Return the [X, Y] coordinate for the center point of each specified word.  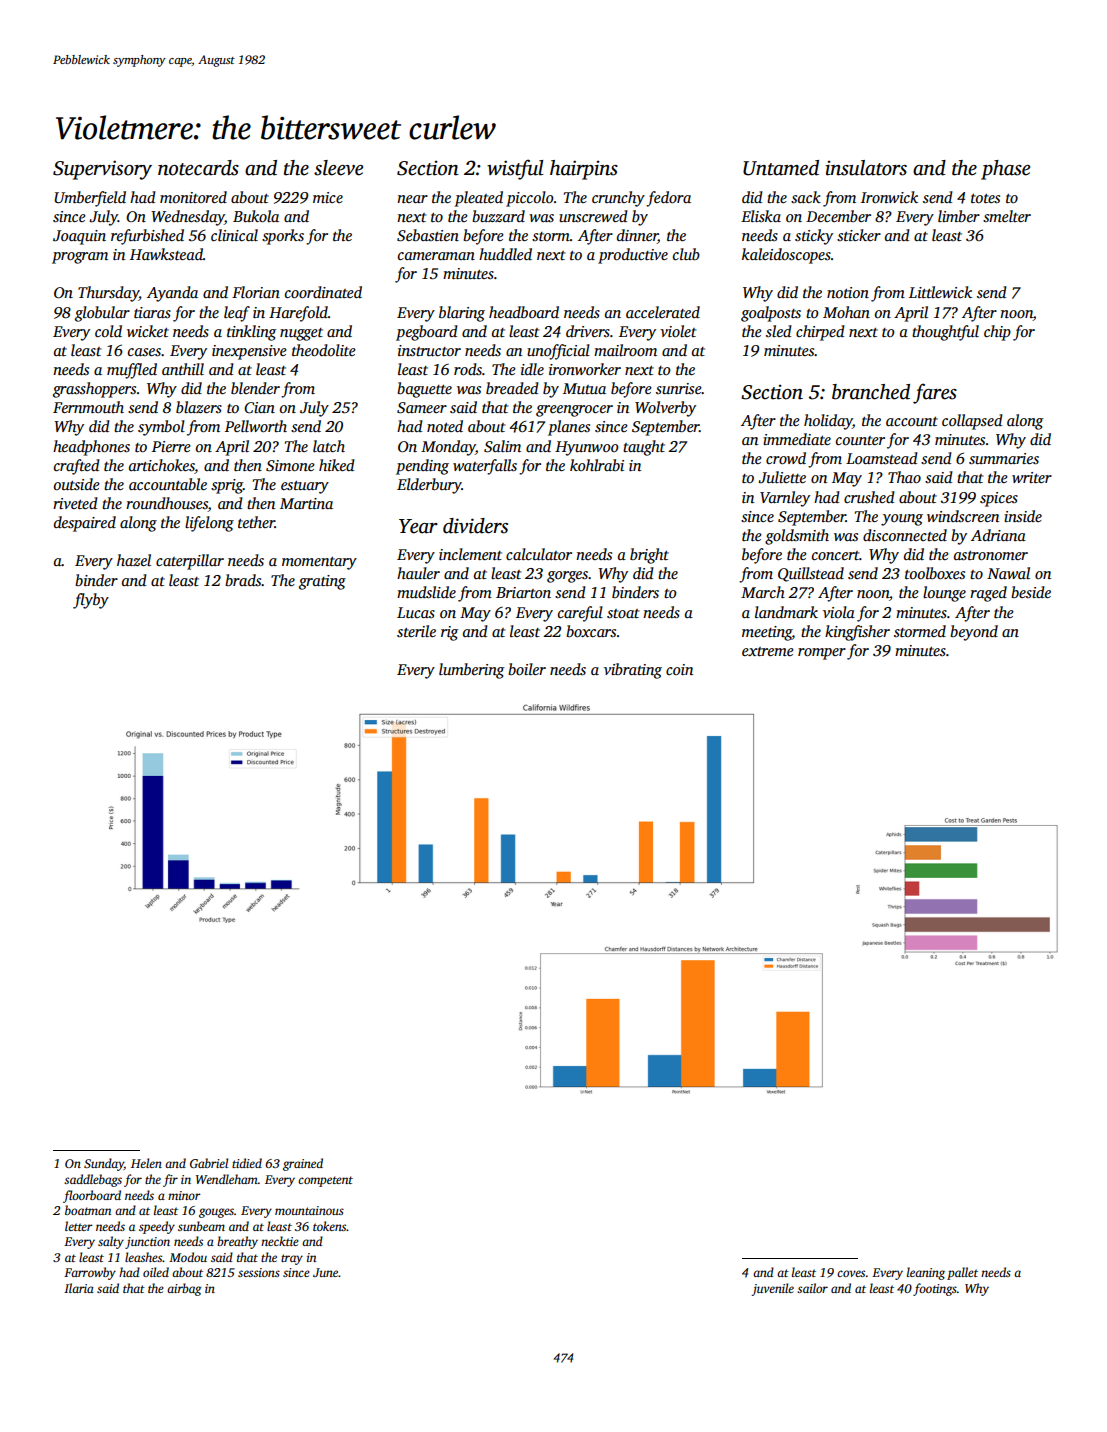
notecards [198, 168]
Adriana [998, 535]
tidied [247, 1163]
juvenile [772, 1289]
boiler [527, 669]
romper [822, 654]
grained [303, 1164]
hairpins [584, 170]
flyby [91, 601]
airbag [184, 1289]
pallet [962, 1273]
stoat [623, 614]
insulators [866, 168]
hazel [134, 560]
